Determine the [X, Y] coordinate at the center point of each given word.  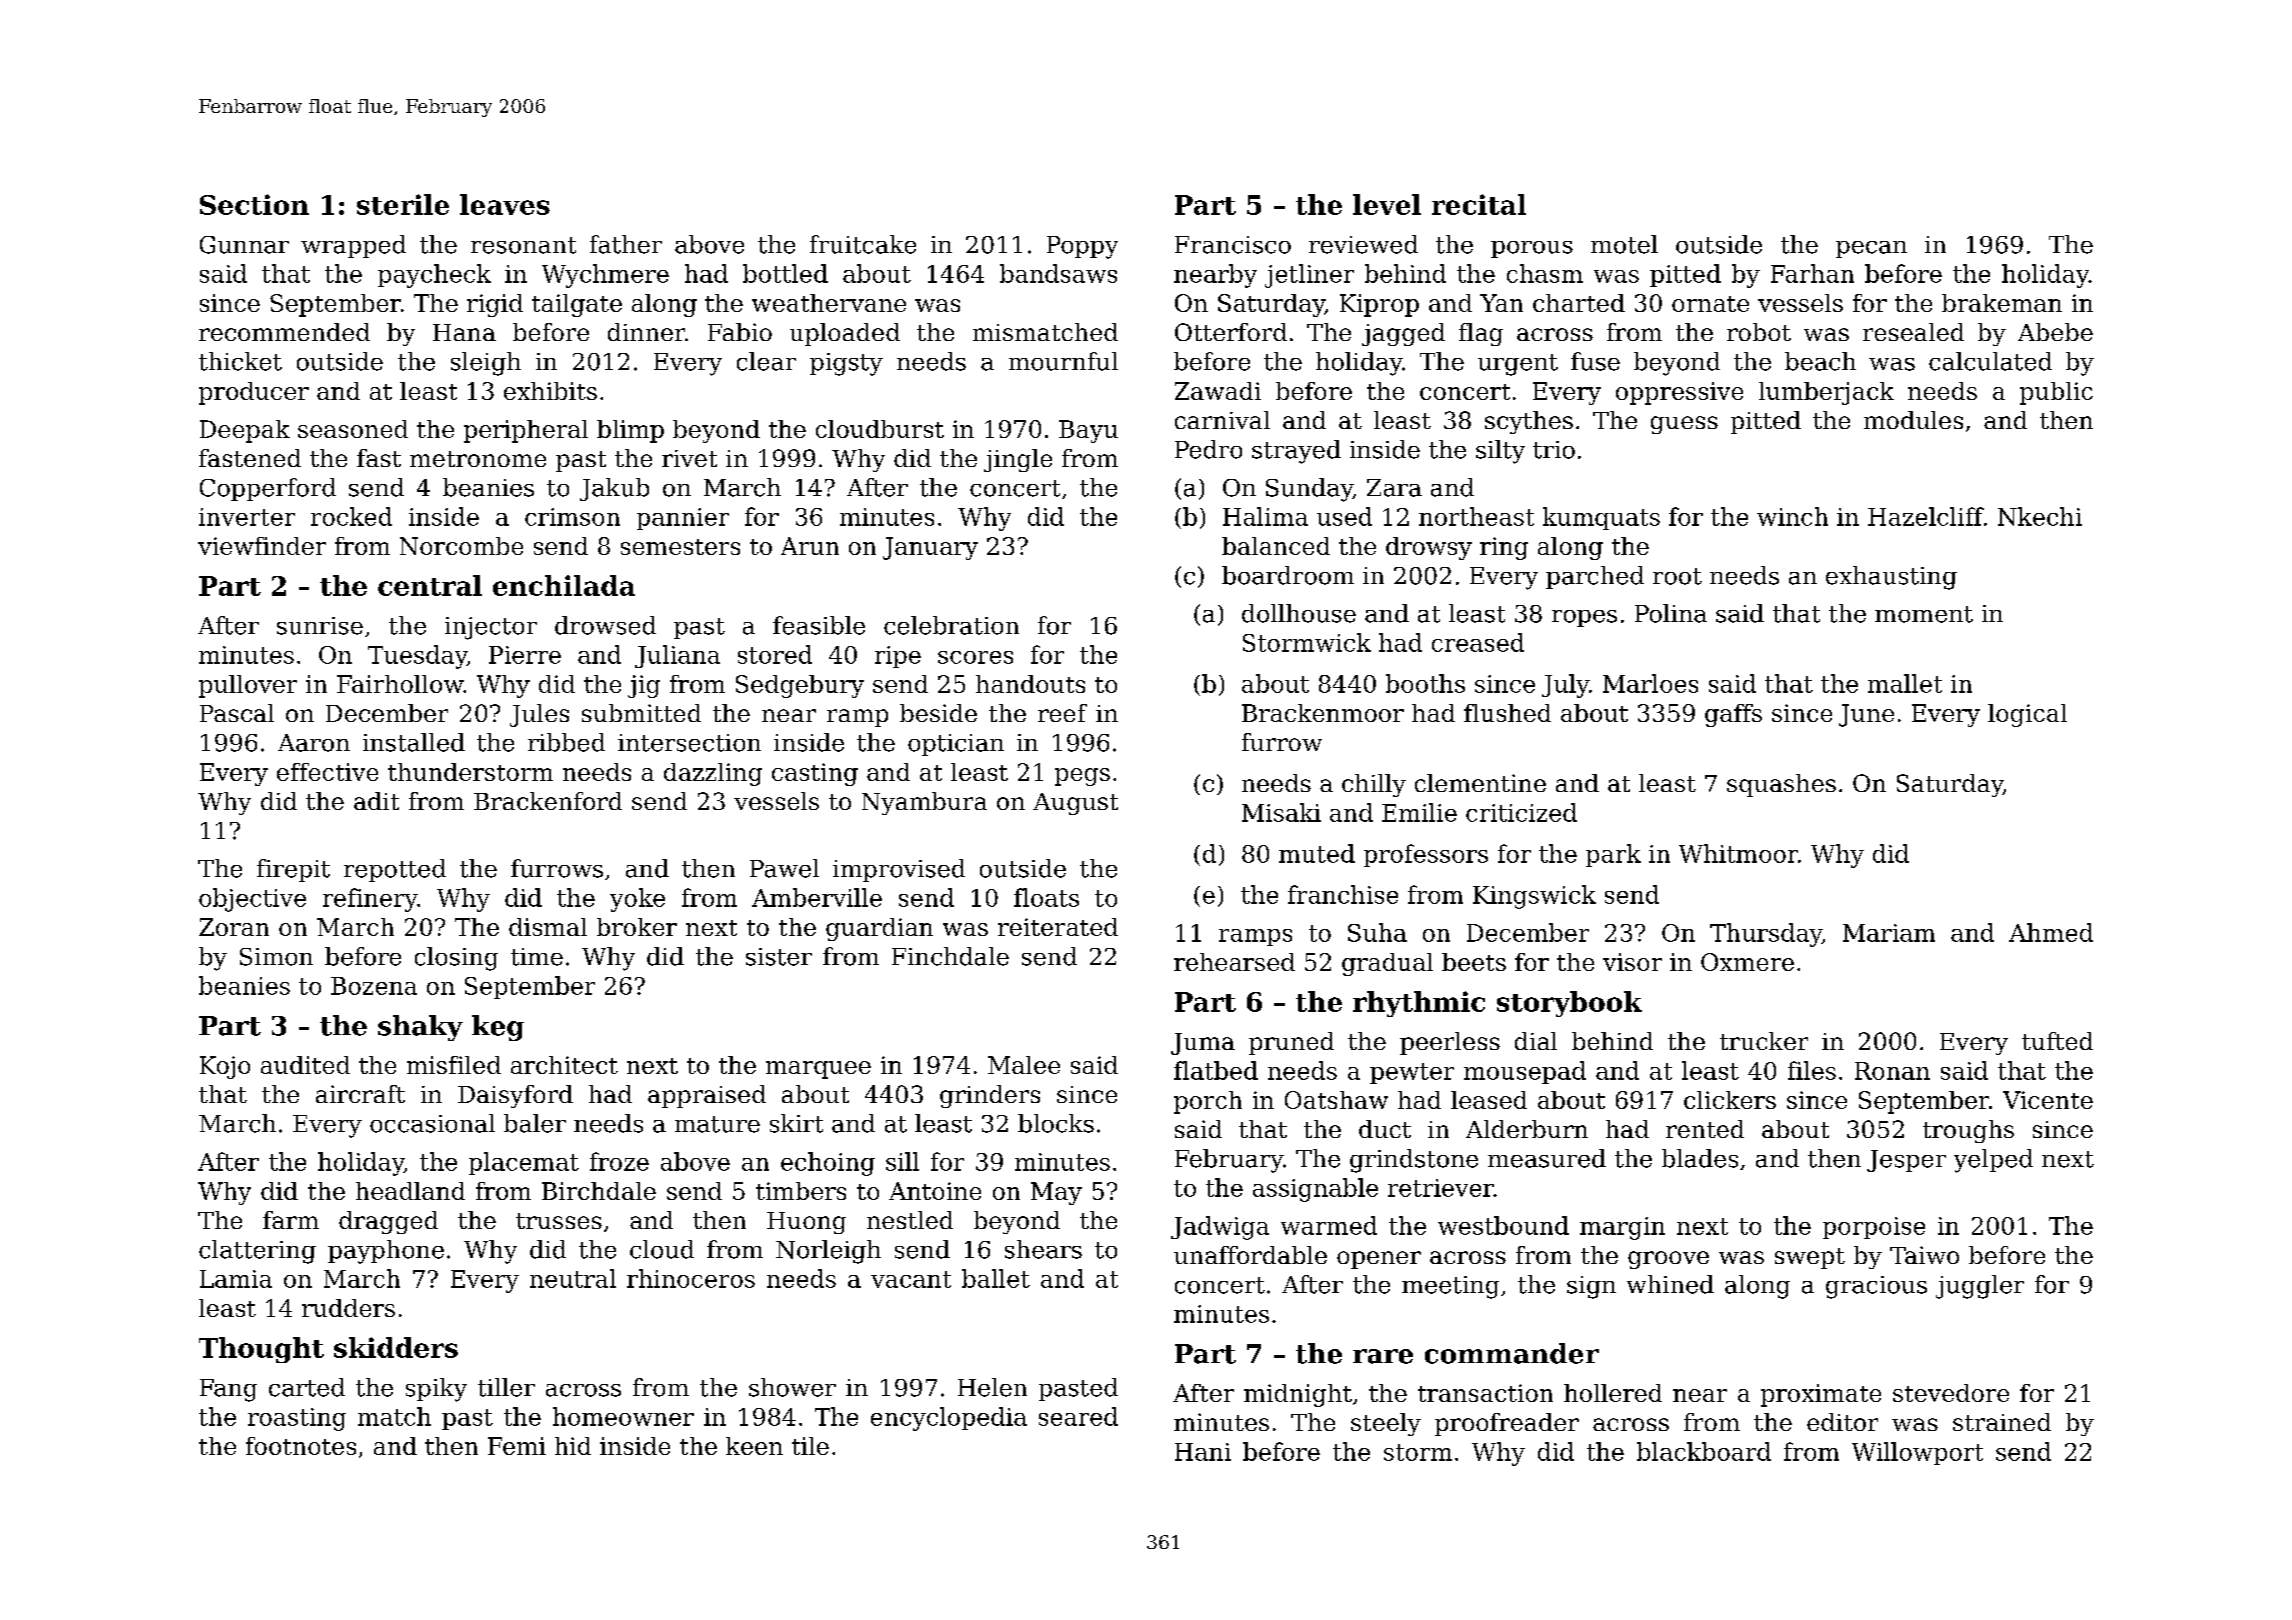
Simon [276, 957]
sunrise [320, 626]
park [1613, 855]
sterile [403, 204]
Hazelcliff [1926, 516]
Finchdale [950, 956]
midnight [1298, 1395]
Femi [517, 1446]
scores [975, 657]
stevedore [1951, 1393]
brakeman [2002, 303]
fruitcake [863, 244]
